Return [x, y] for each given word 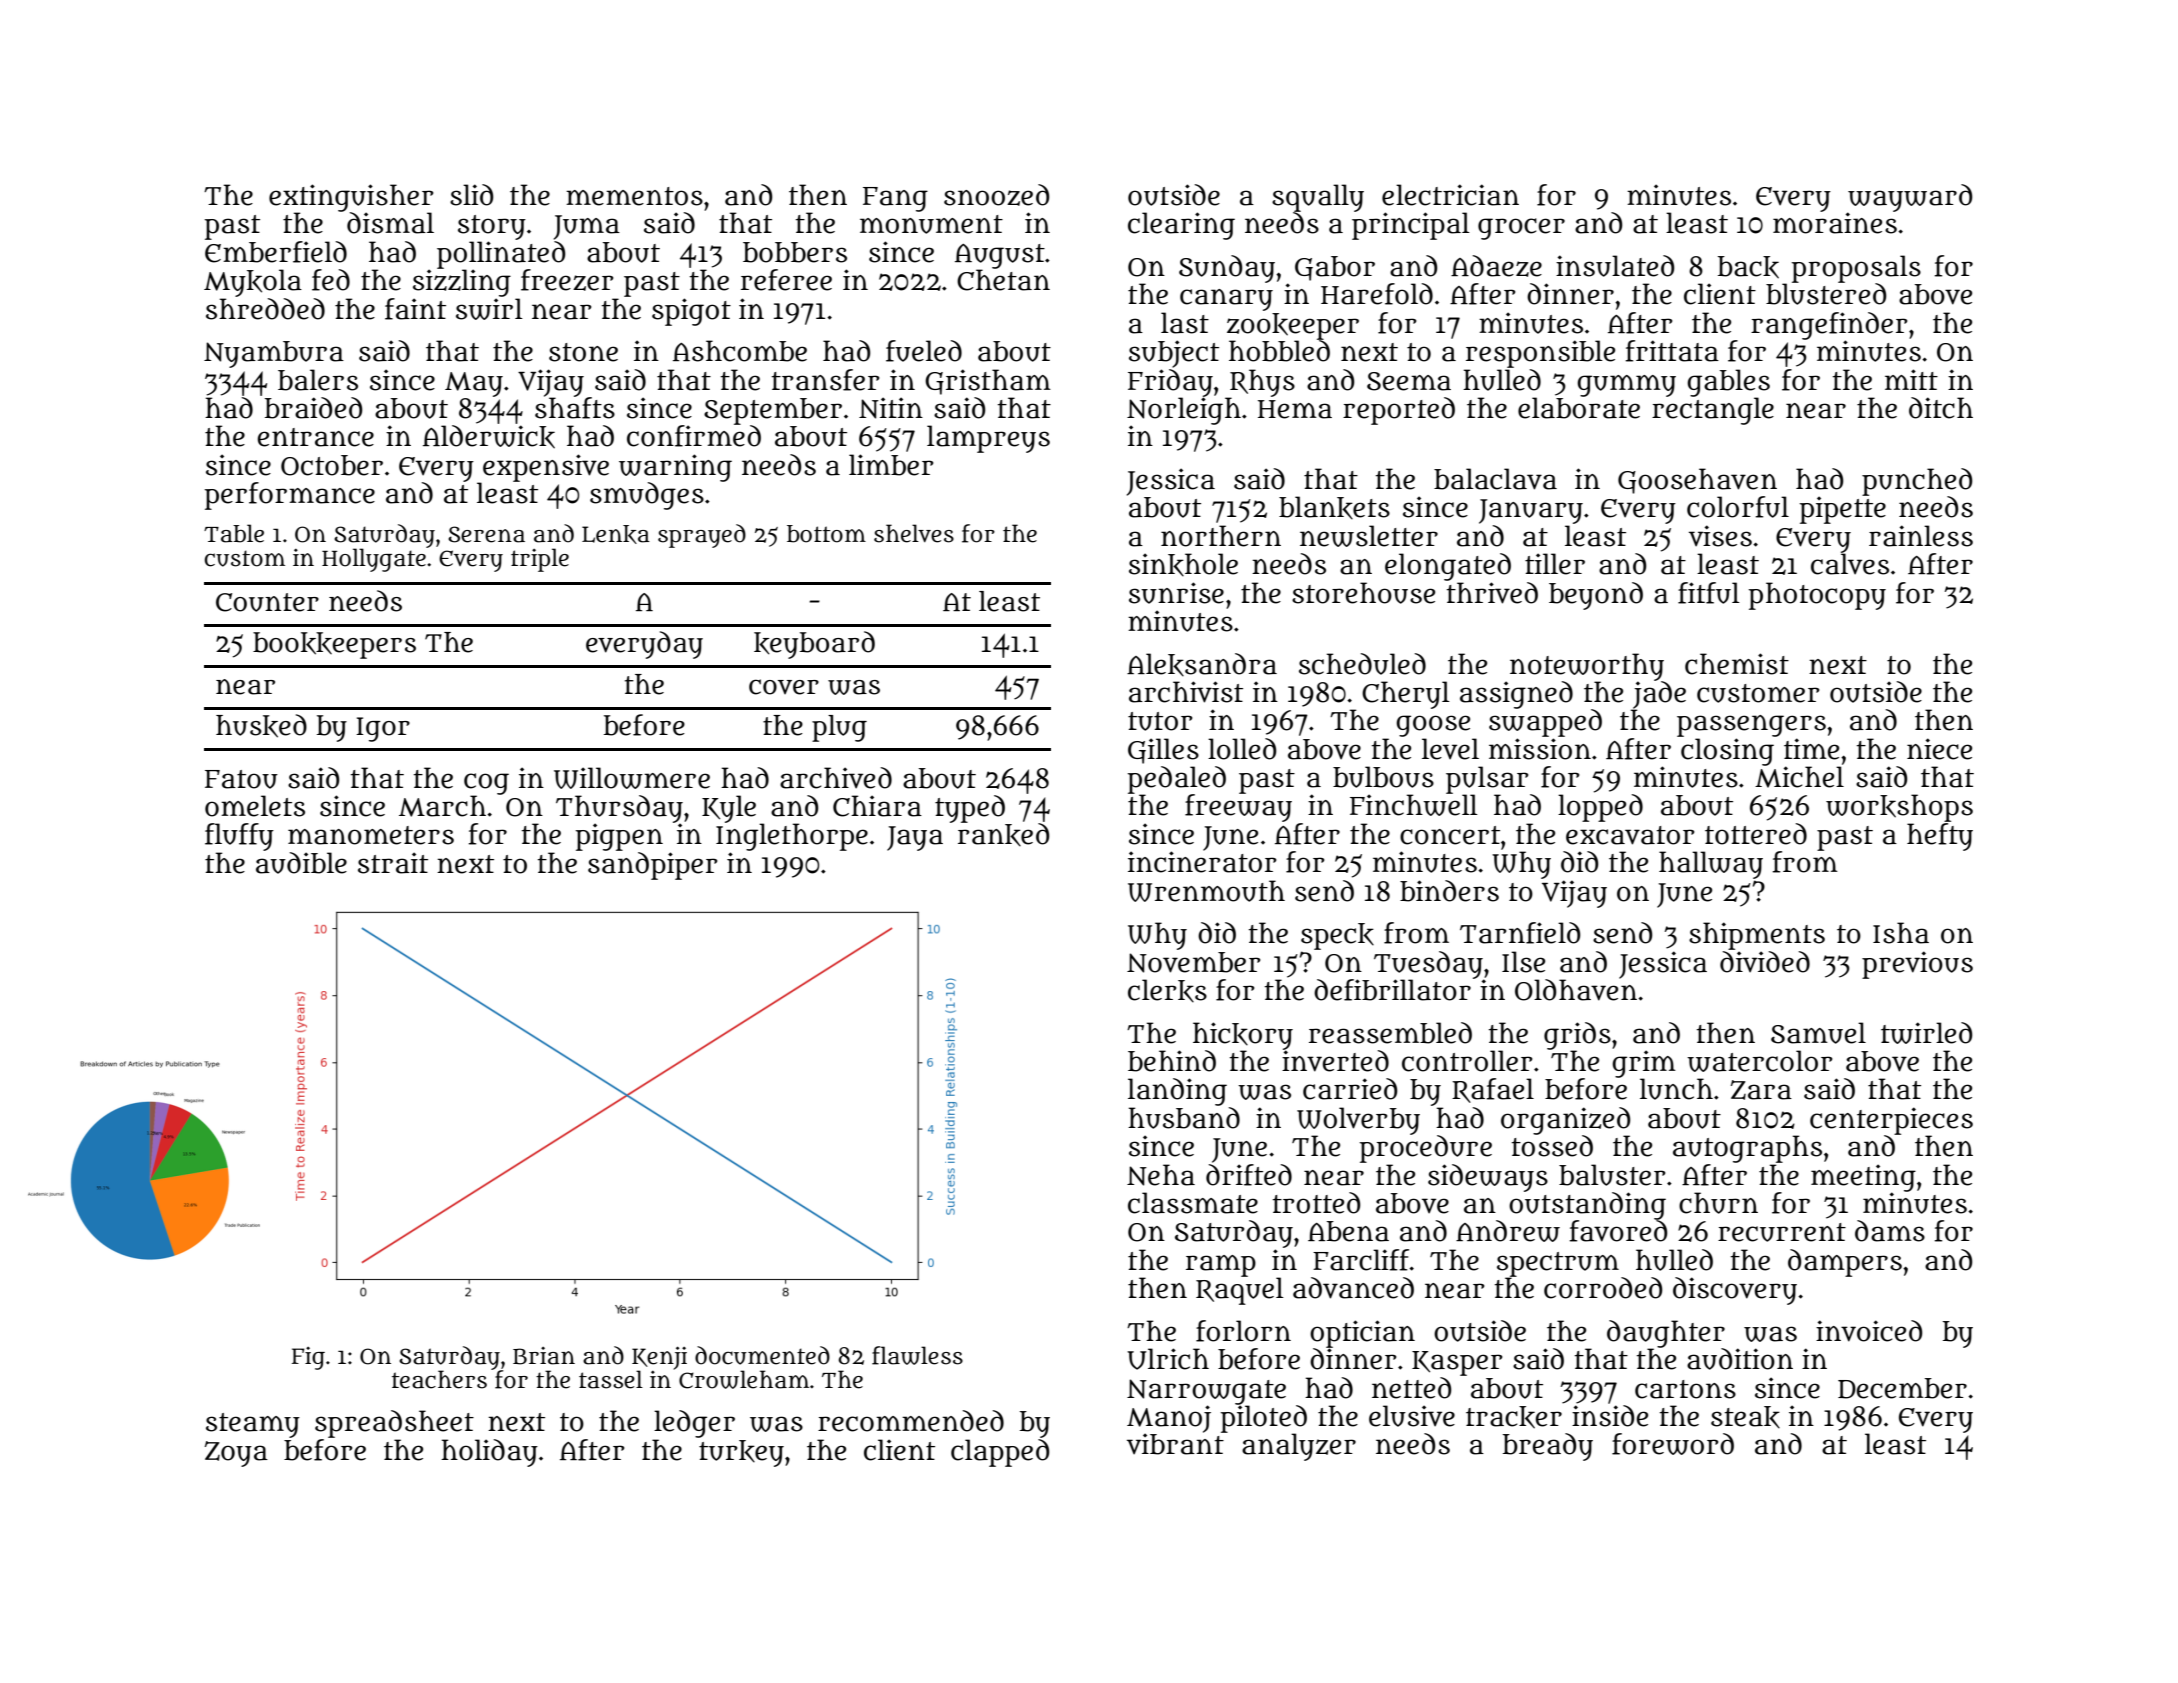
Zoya [236, 1454]
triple [540, 560]
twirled [1926, 1033]
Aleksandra [1202, 664]
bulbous [1383, 777]
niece [1939, 749]
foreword [1673, 1444]
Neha [1161, 1175]
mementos [634, 196]
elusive [1412, 1416]
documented [762, 1355]
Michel [1799, 777]
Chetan [1003, 280]
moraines [1835, 223]
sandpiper [652, 866]
